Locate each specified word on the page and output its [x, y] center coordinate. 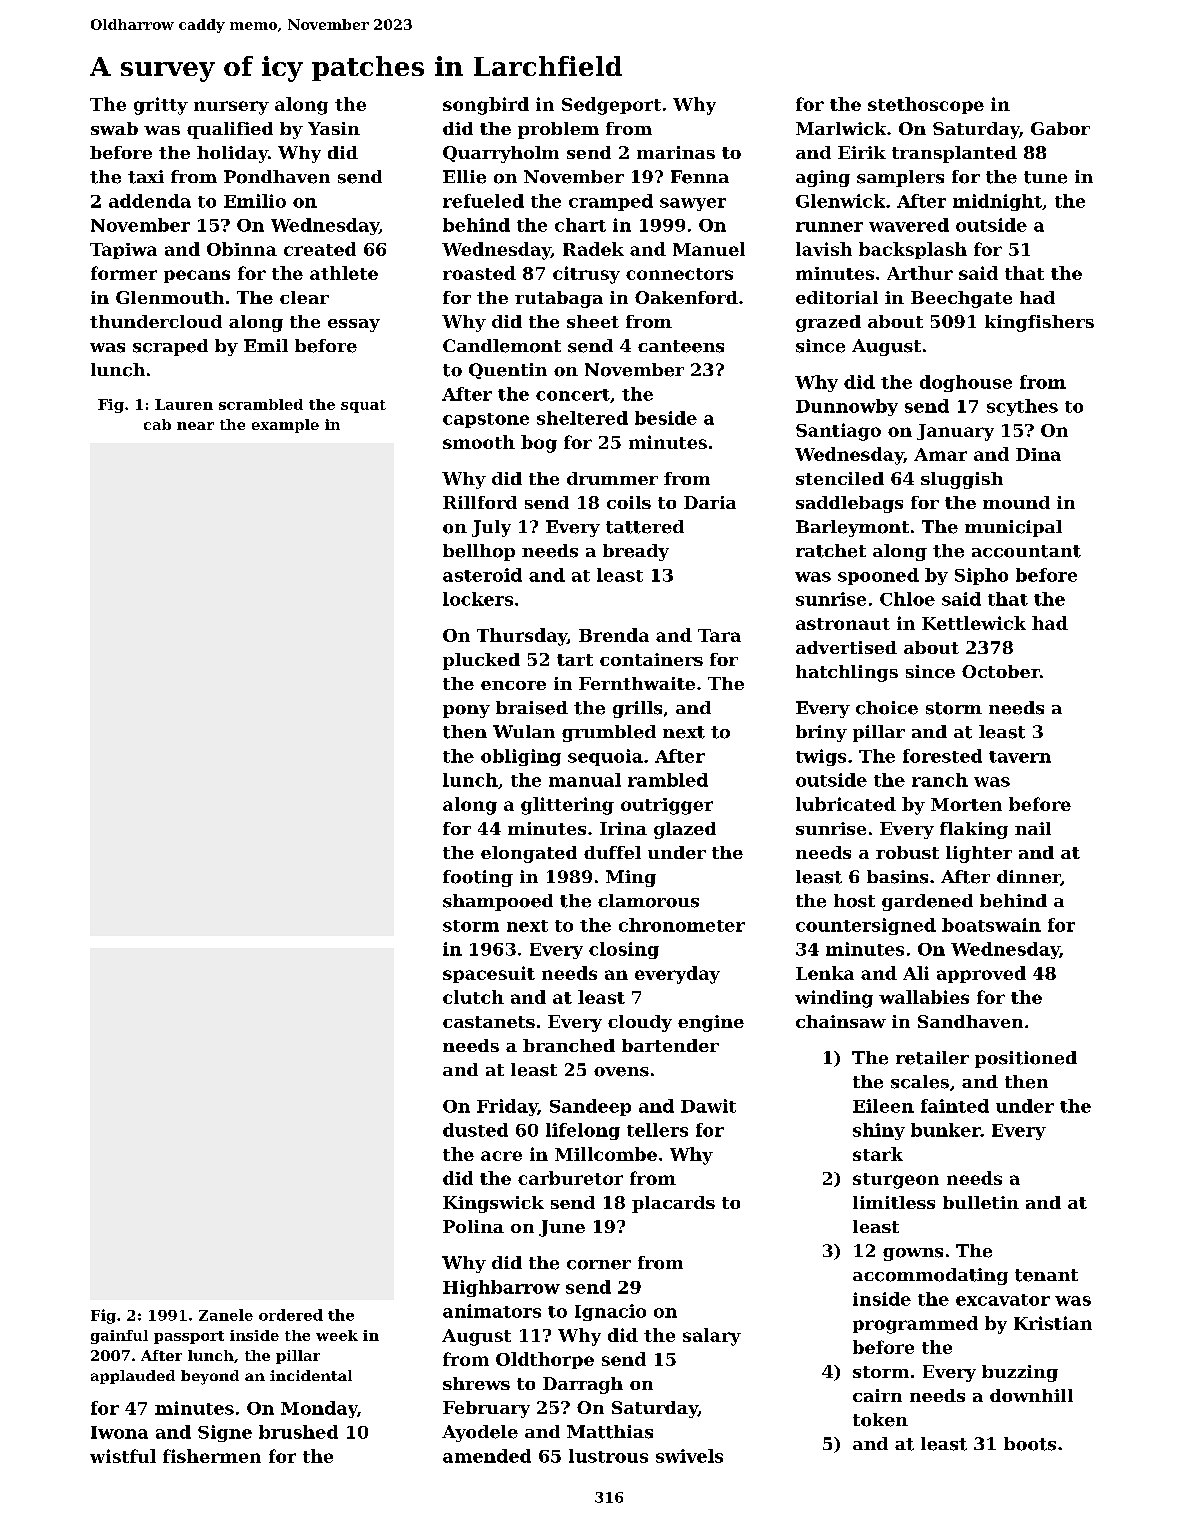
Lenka [825, 973]
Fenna [700, 177]
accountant [1026, 551]
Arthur [920, 273]
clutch [473, 997]
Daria [710, 502]
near [195, 426]
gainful [119, 1337]
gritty [161, 106]
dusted [475, 1130]
